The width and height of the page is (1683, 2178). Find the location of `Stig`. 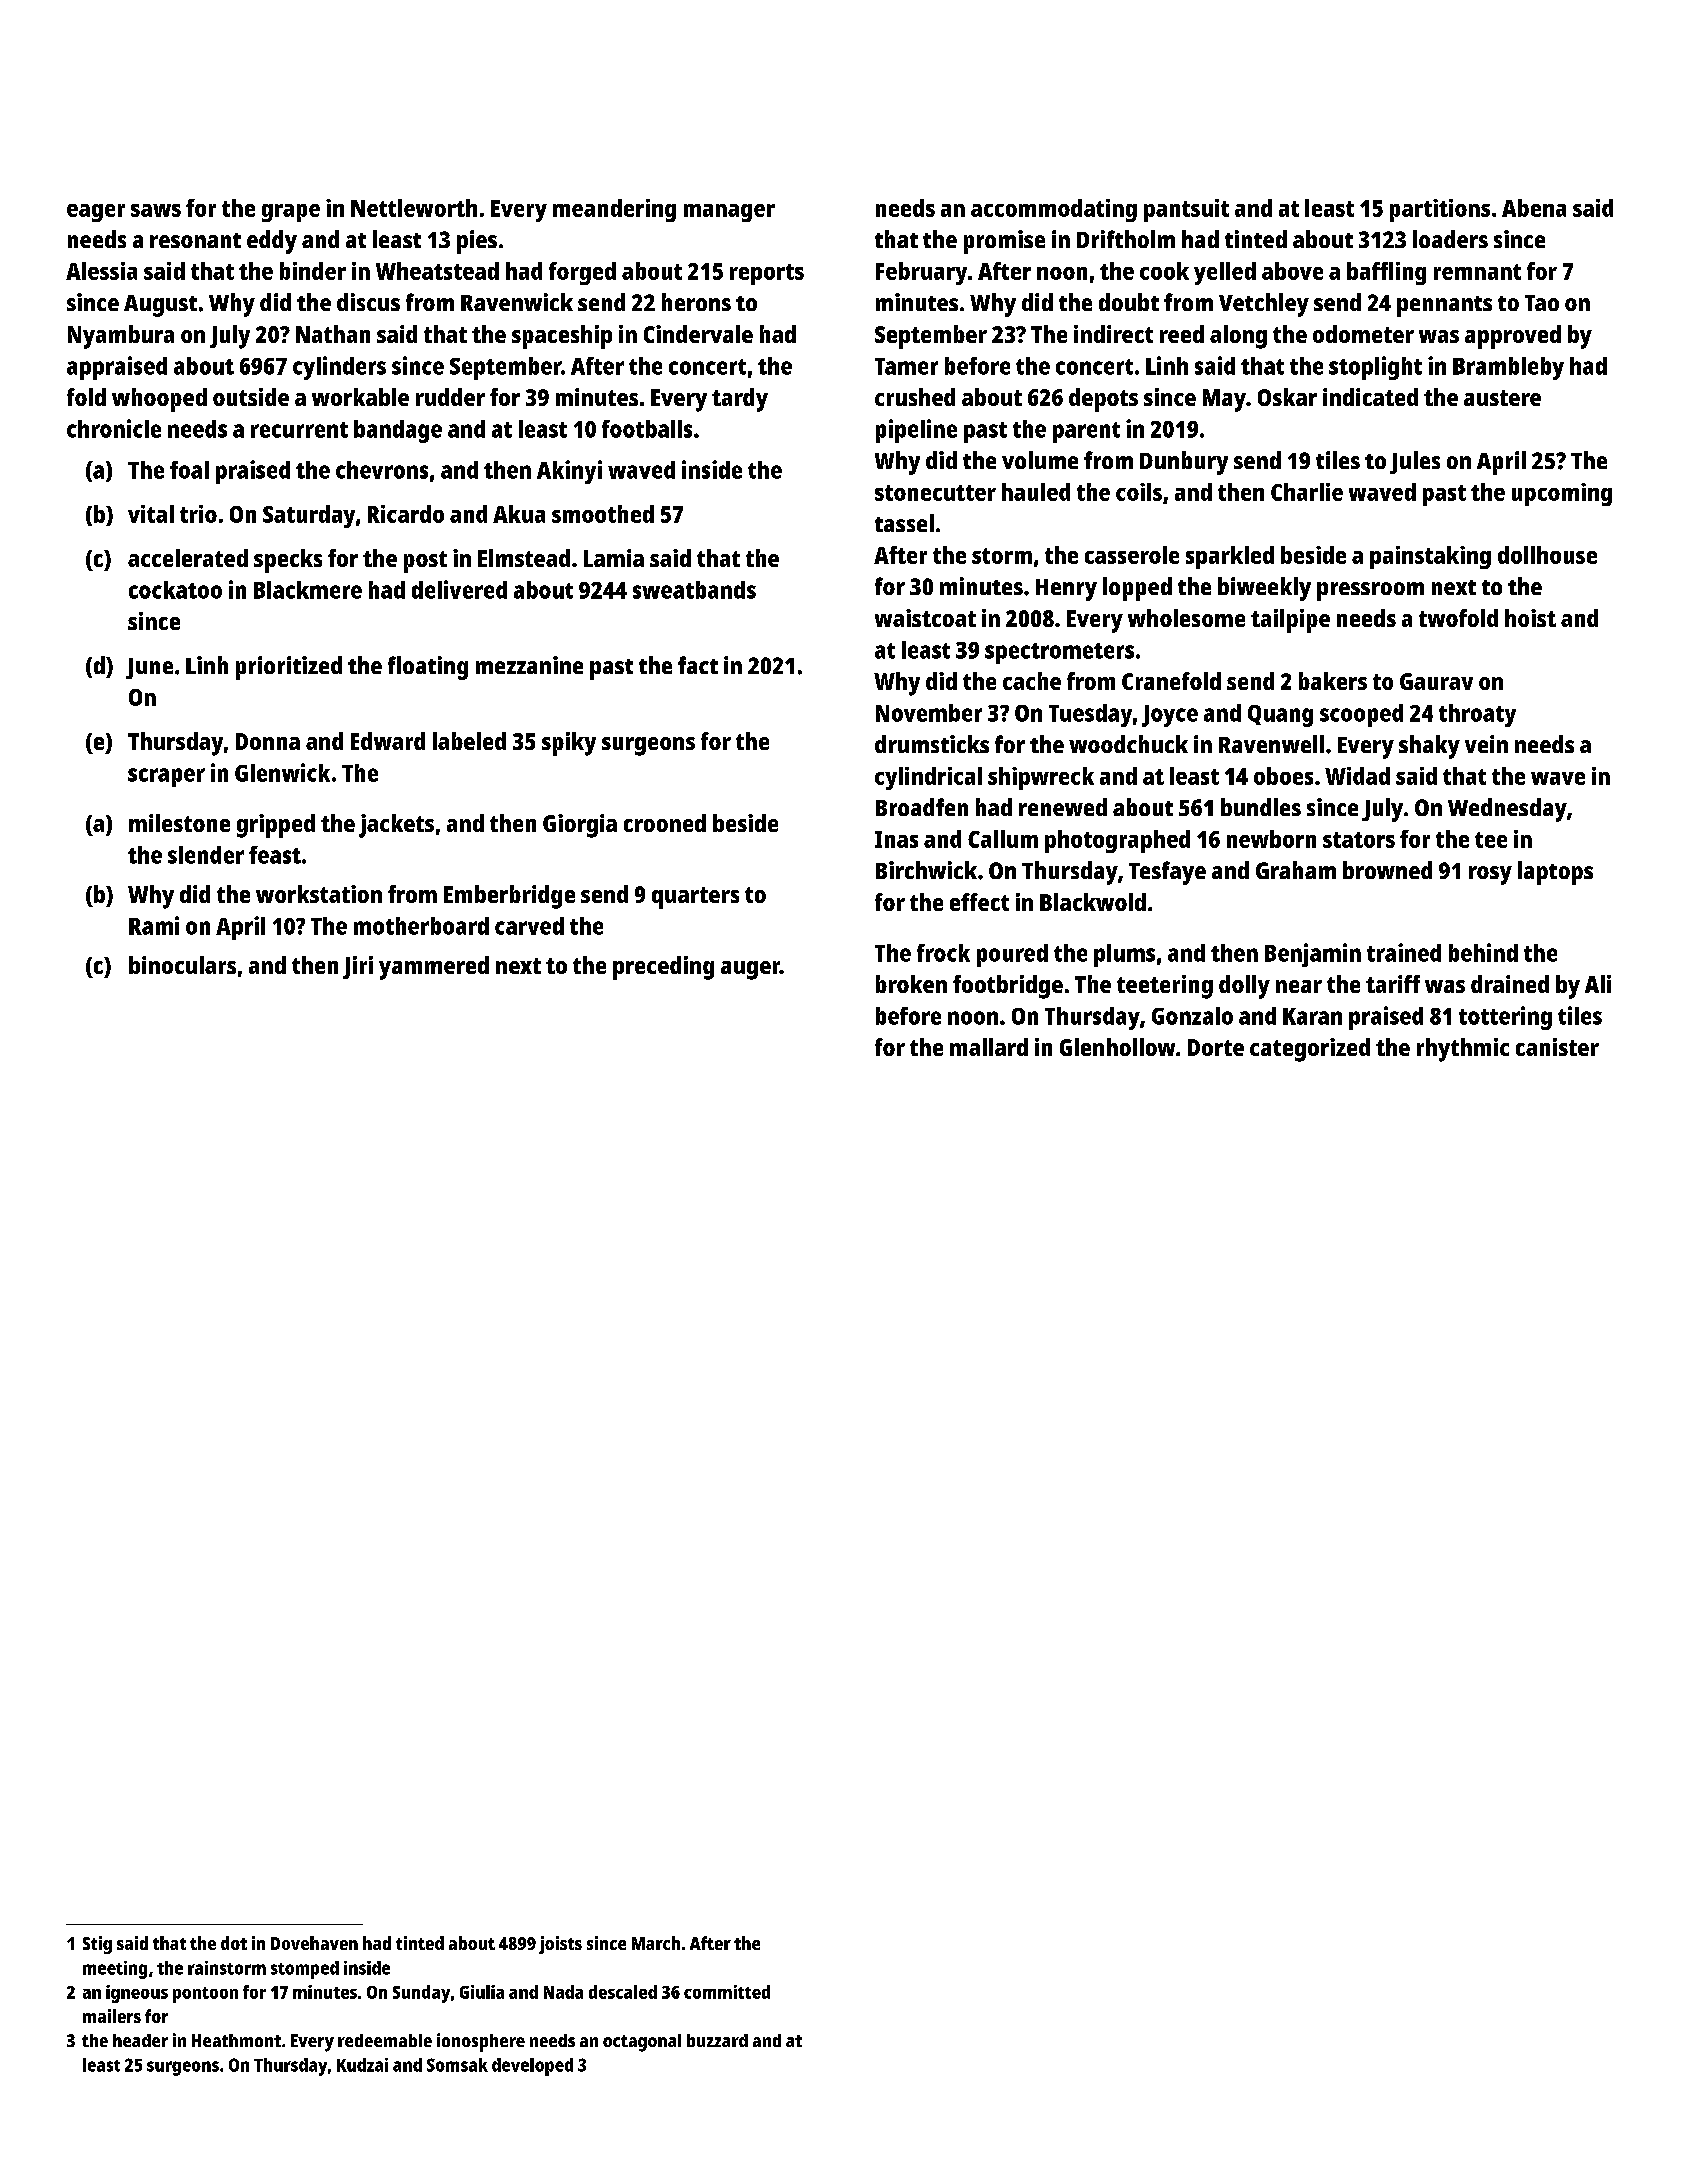

Stig is located at coordinates (97, 1945).
